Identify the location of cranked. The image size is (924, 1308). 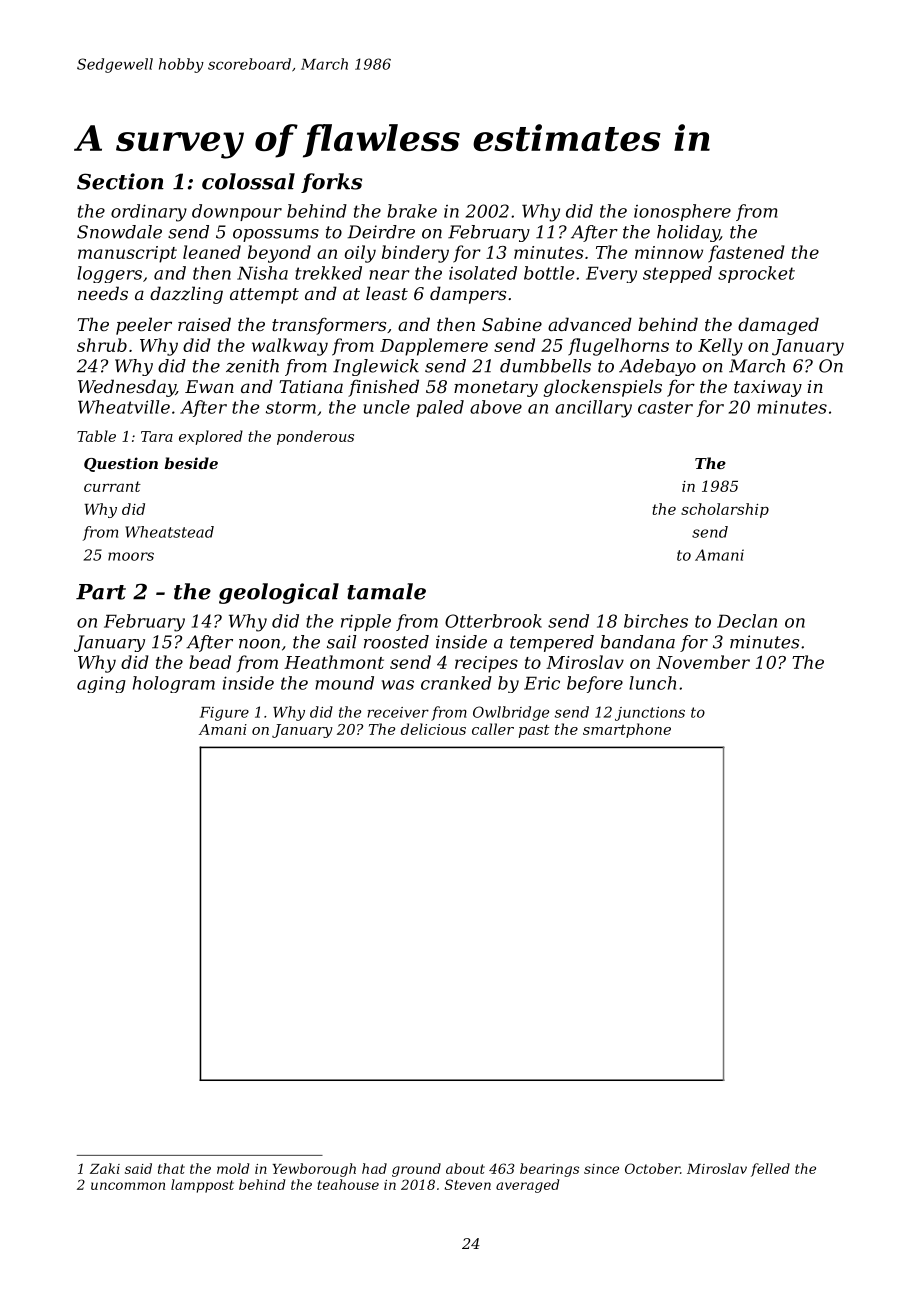
(456, 683).
